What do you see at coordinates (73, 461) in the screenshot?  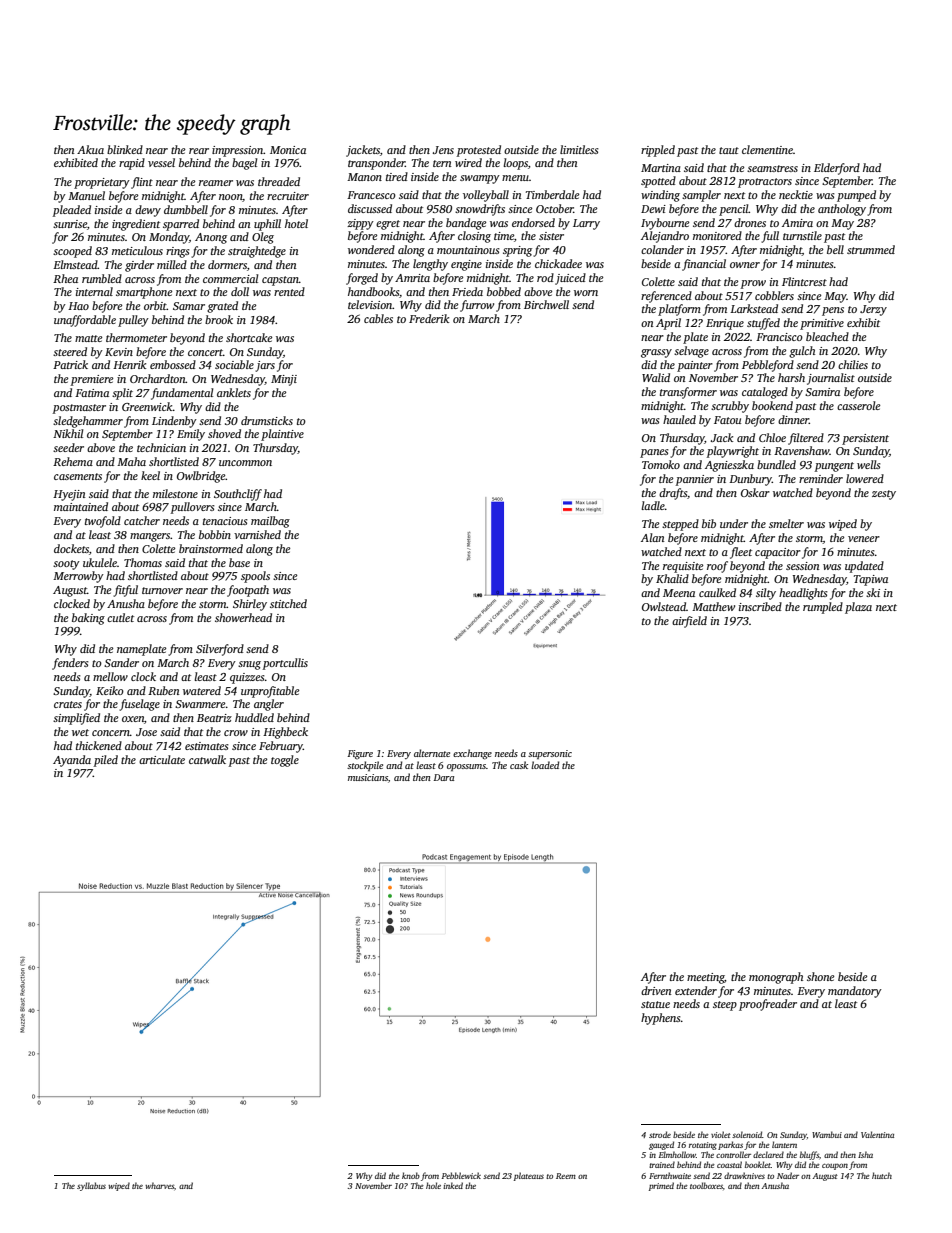 I see `Rehema` at bounding box center [73, 461].
